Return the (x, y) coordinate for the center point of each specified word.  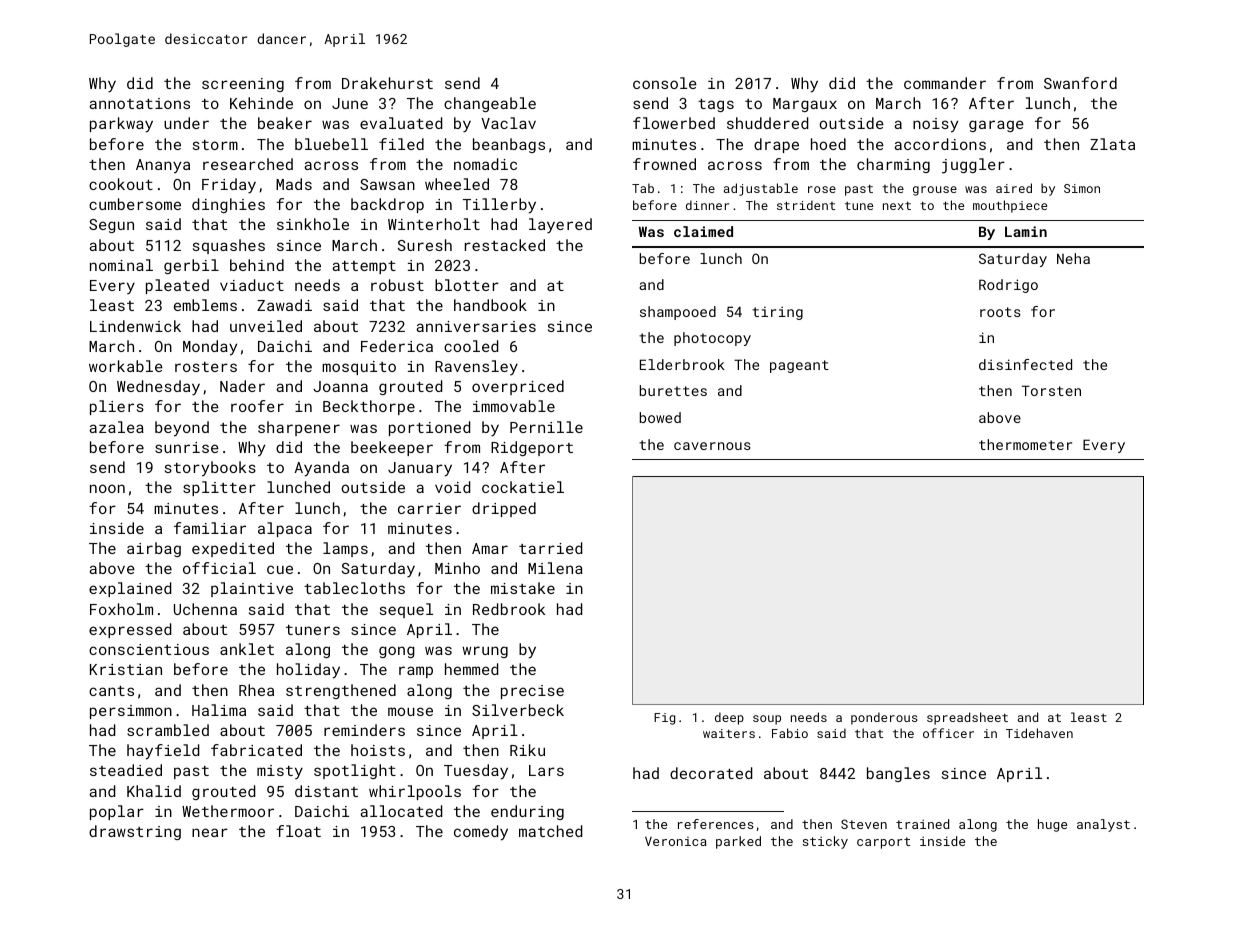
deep (729, 718)
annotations (139, 103)
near (210, 832)
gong (397, 652)
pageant (799, 366)
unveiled (266, 326)
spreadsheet (967, 718)
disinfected (1025, 364)
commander (945, 83)
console (665, 83)
